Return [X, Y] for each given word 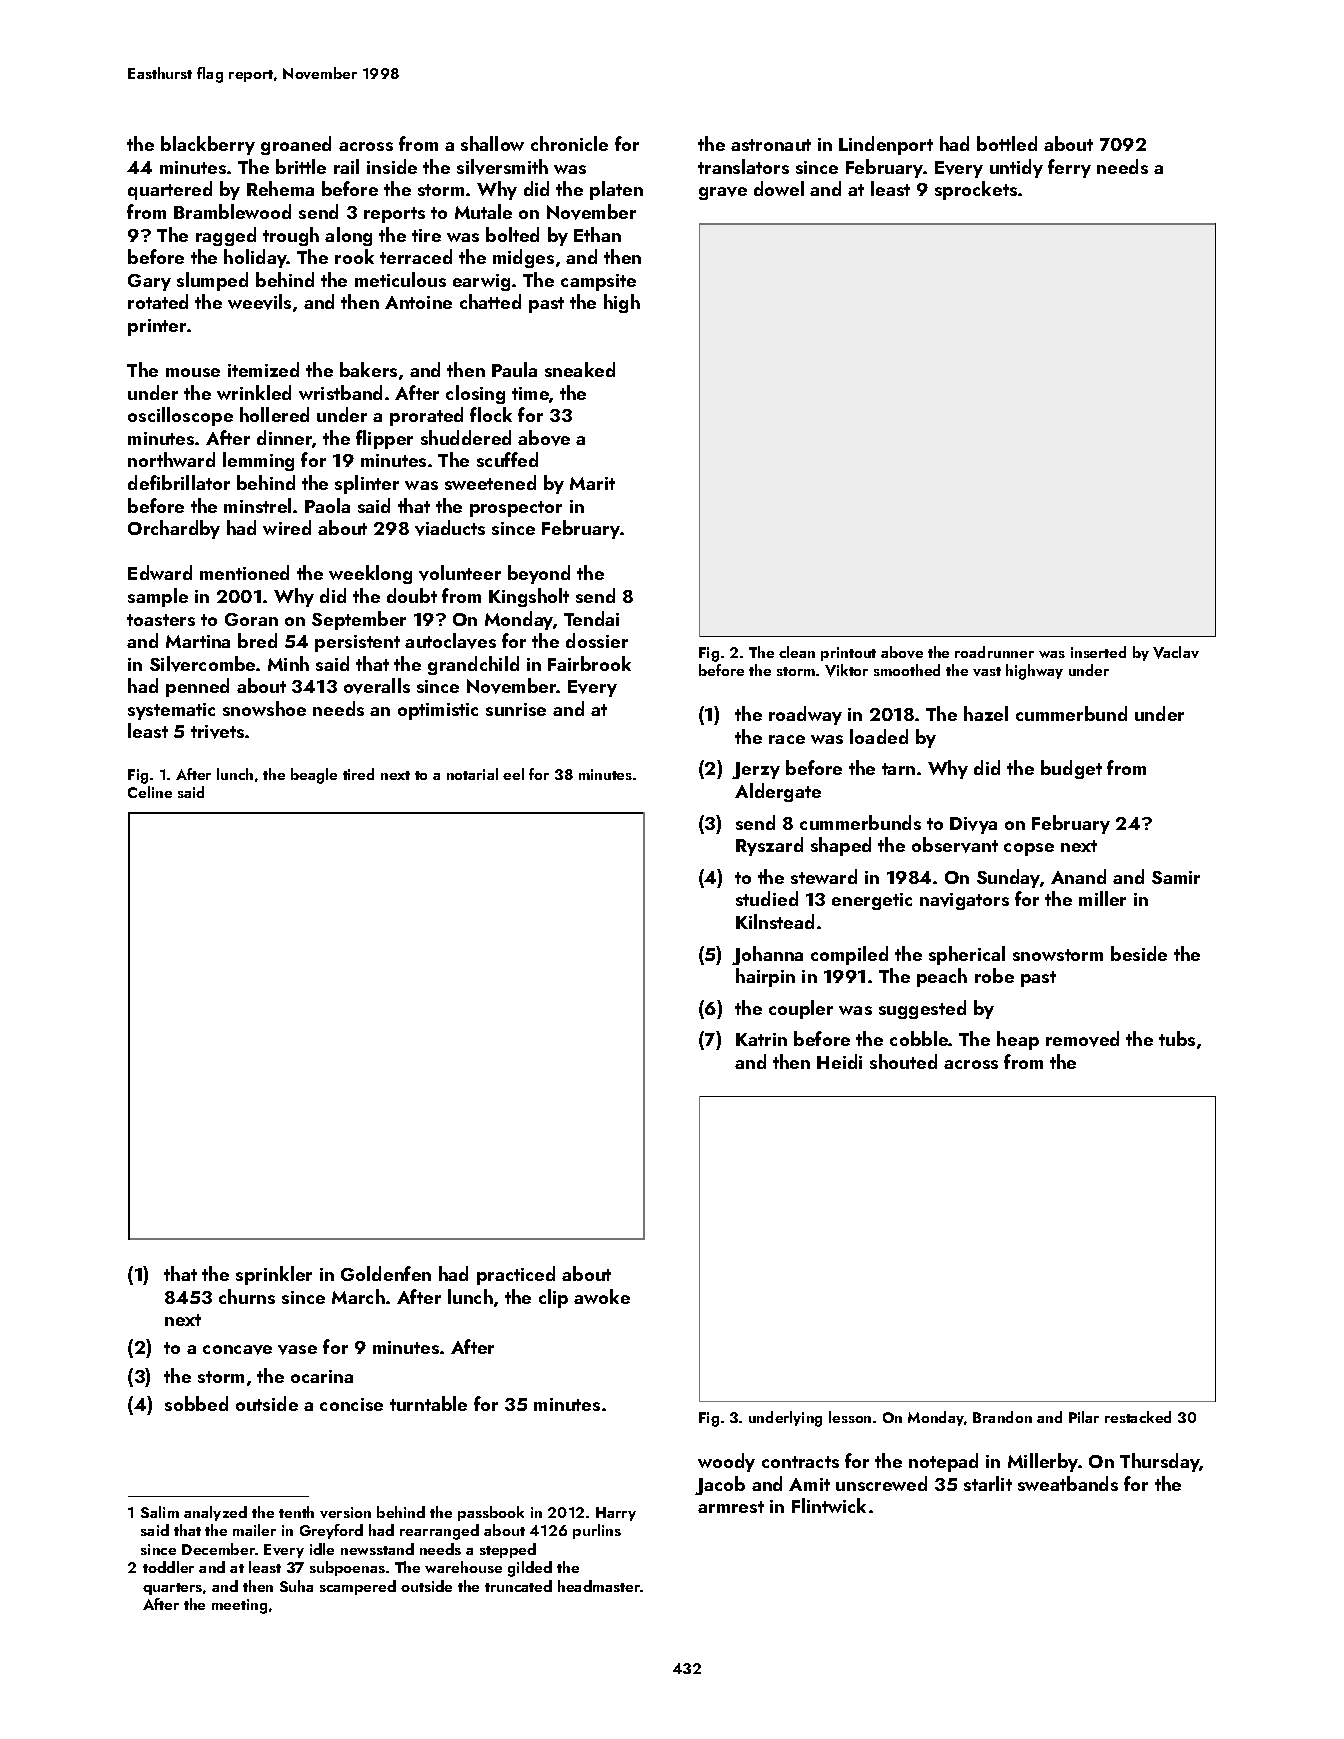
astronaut [771, 145]
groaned [296, 145]
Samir [1176, 877]
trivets [217, 732]
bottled [1007, 143]
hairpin [765, 977]
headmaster [599, 1586]
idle [322, 1549]
